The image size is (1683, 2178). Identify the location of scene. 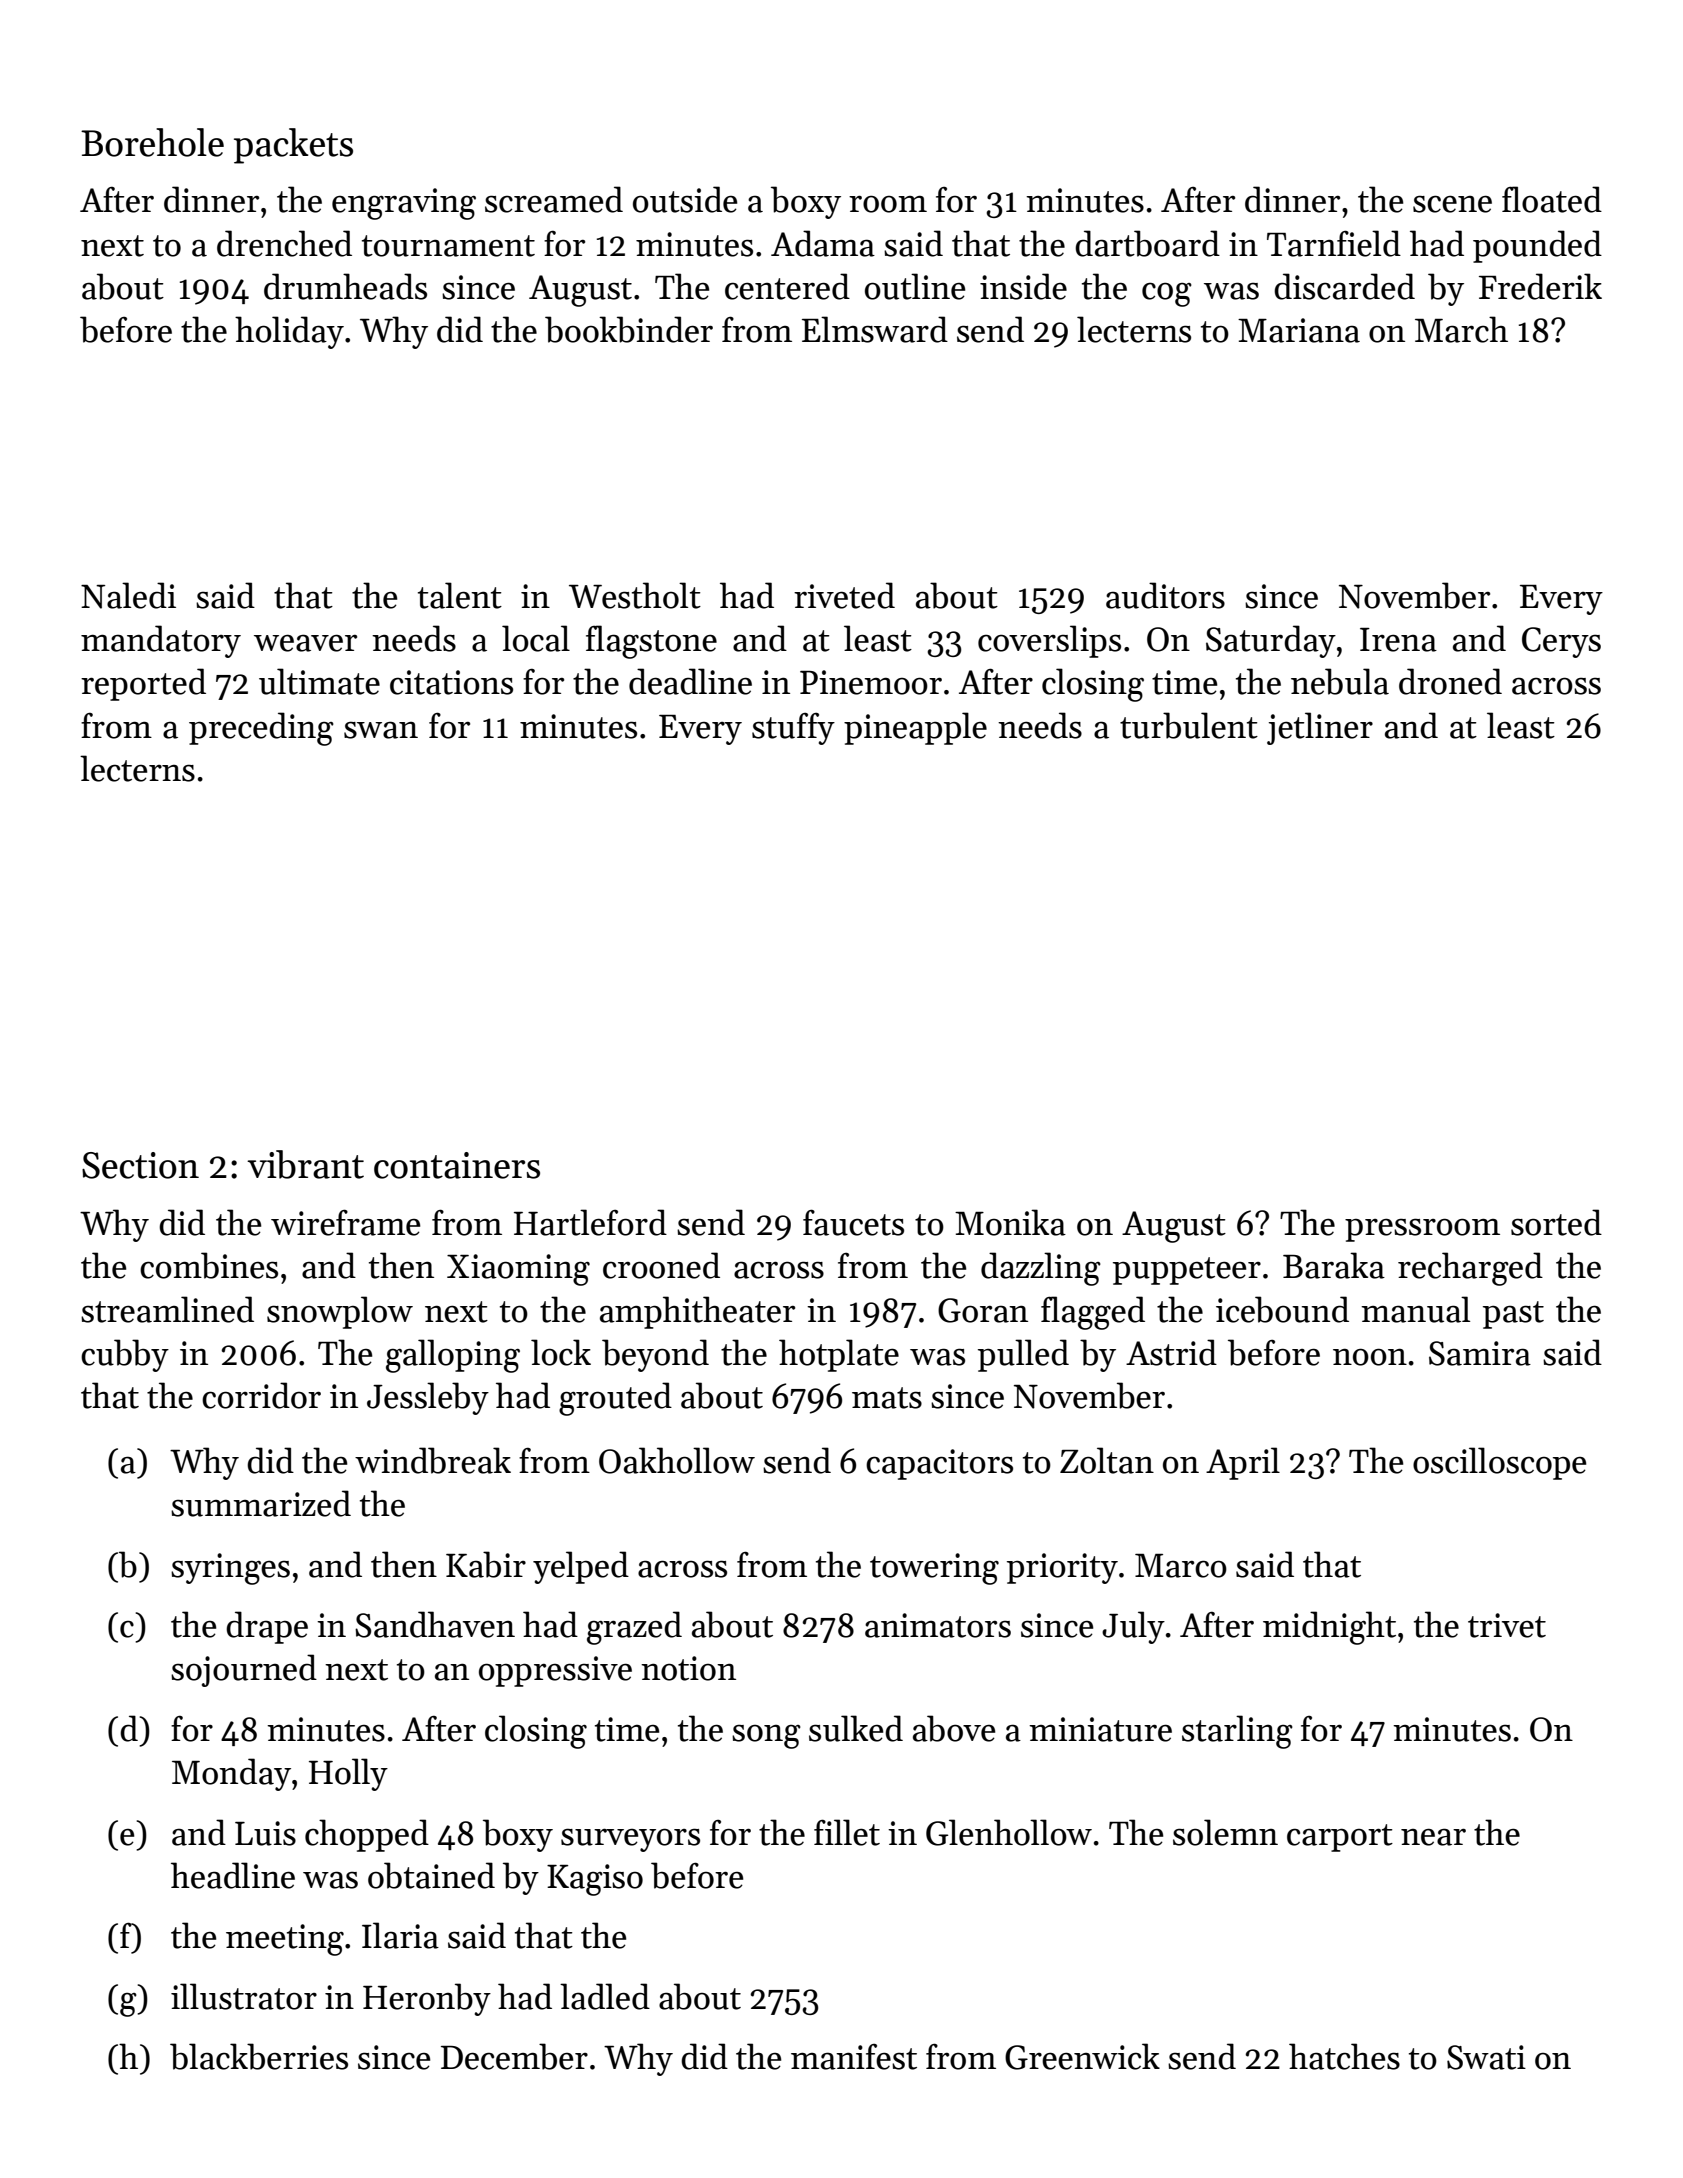
(1452, 204).
